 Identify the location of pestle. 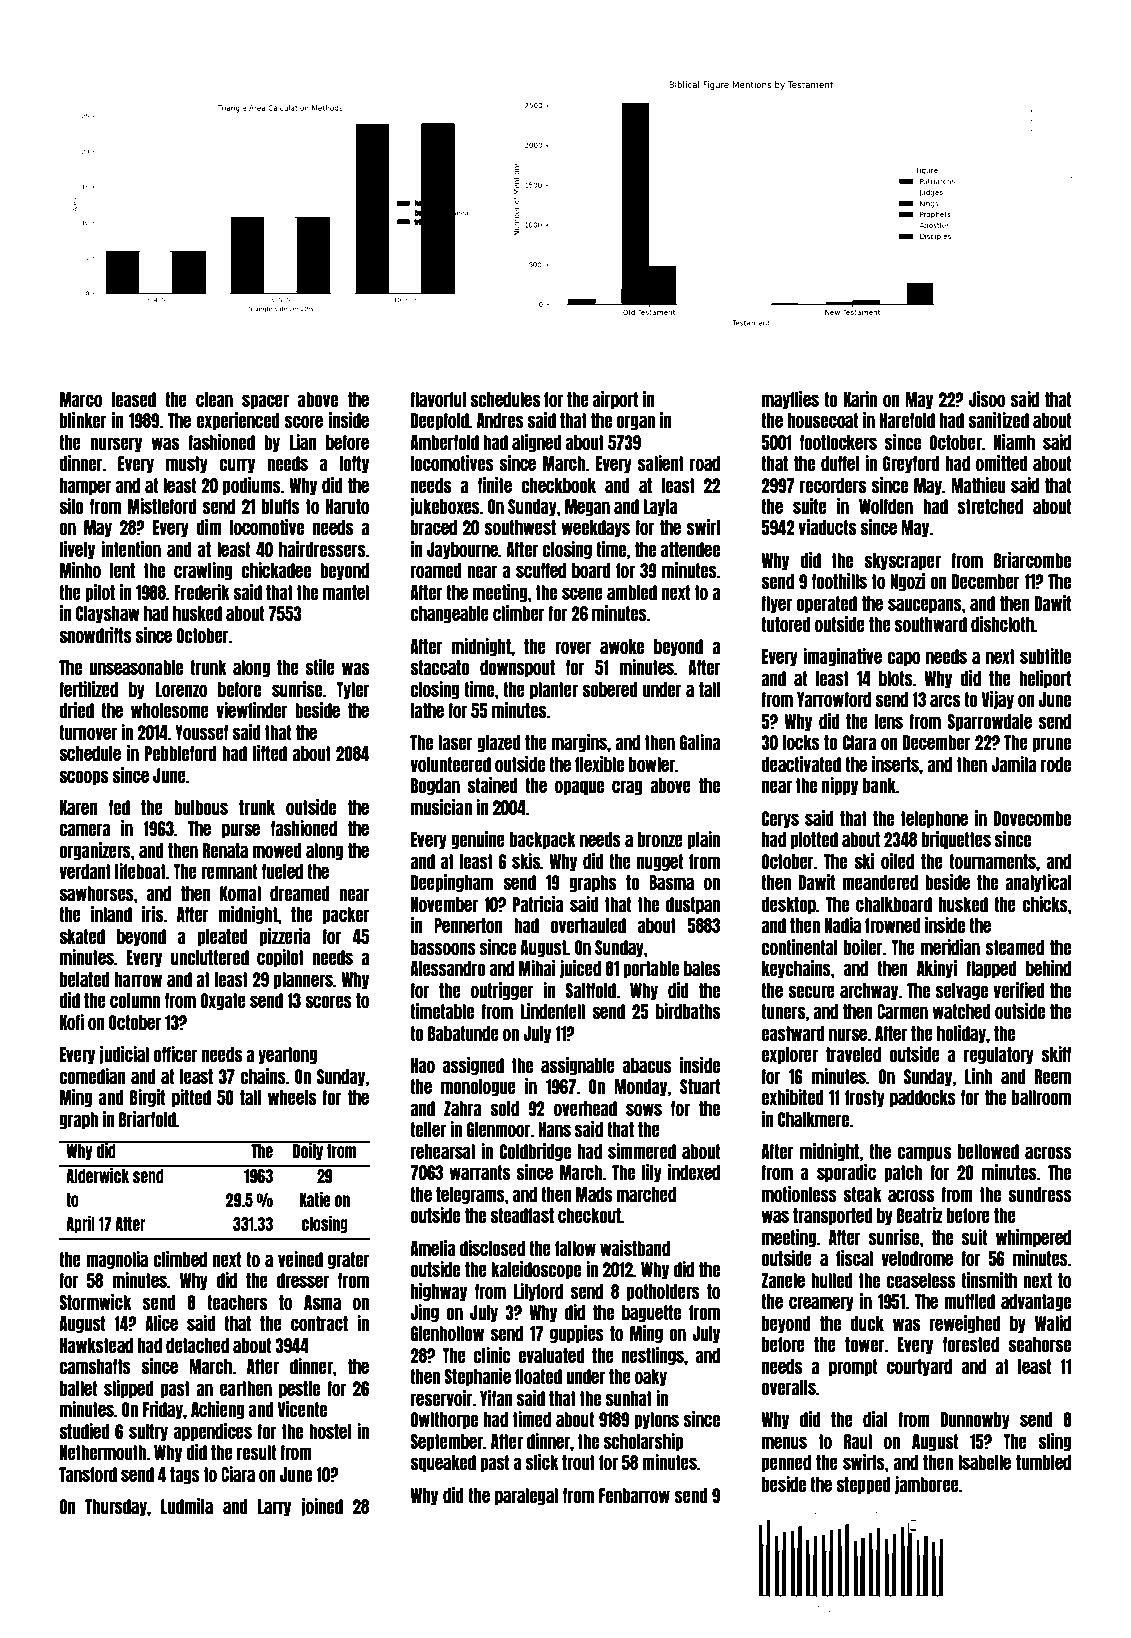
(299, 1389).
